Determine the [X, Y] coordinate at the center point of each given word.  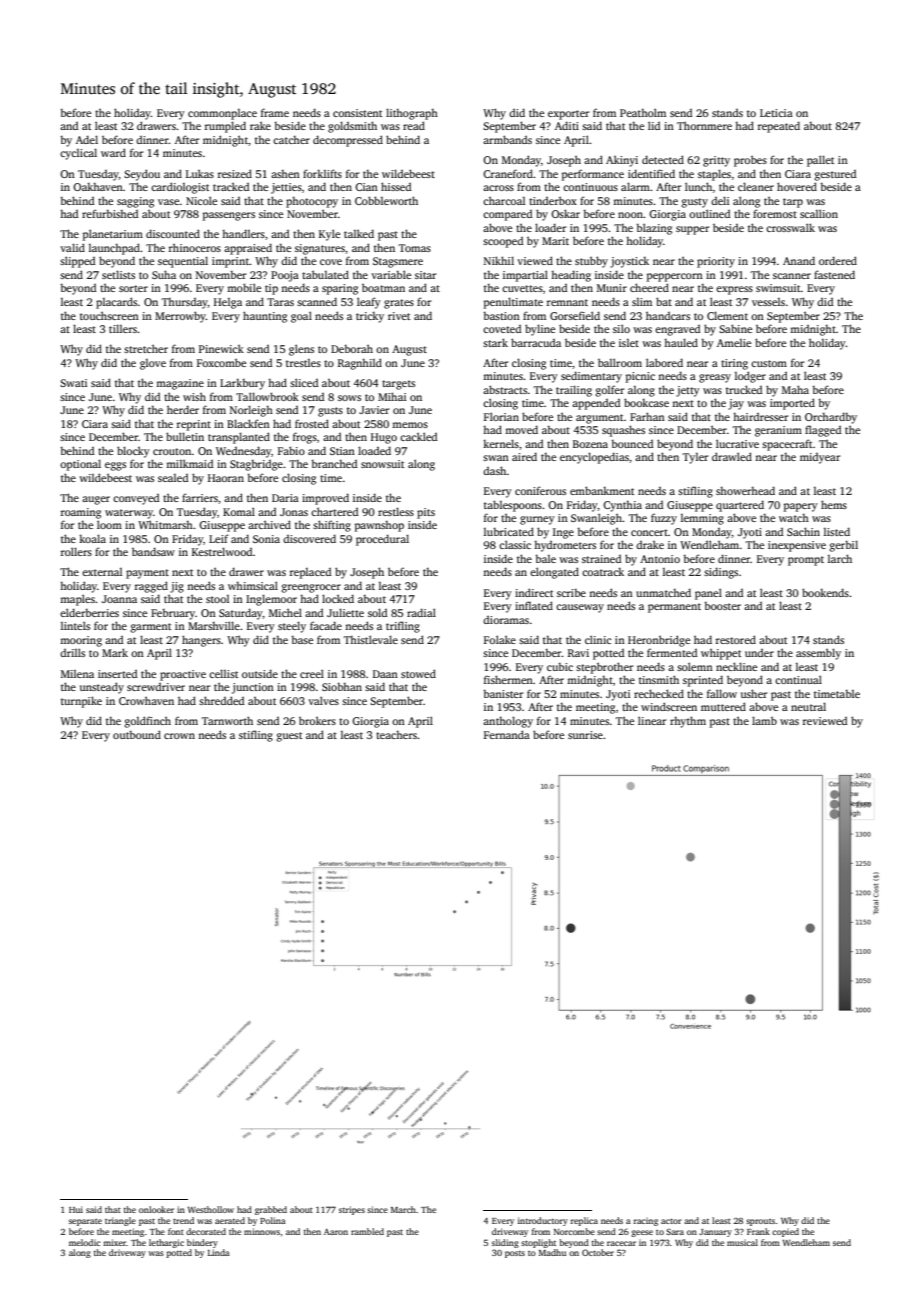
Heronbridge [659, 641]
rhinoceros [195, 247]
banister [503, 694]
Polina [273, 1220]
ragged [151, 587]
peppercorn [675, 277]
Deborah [352, 348]
